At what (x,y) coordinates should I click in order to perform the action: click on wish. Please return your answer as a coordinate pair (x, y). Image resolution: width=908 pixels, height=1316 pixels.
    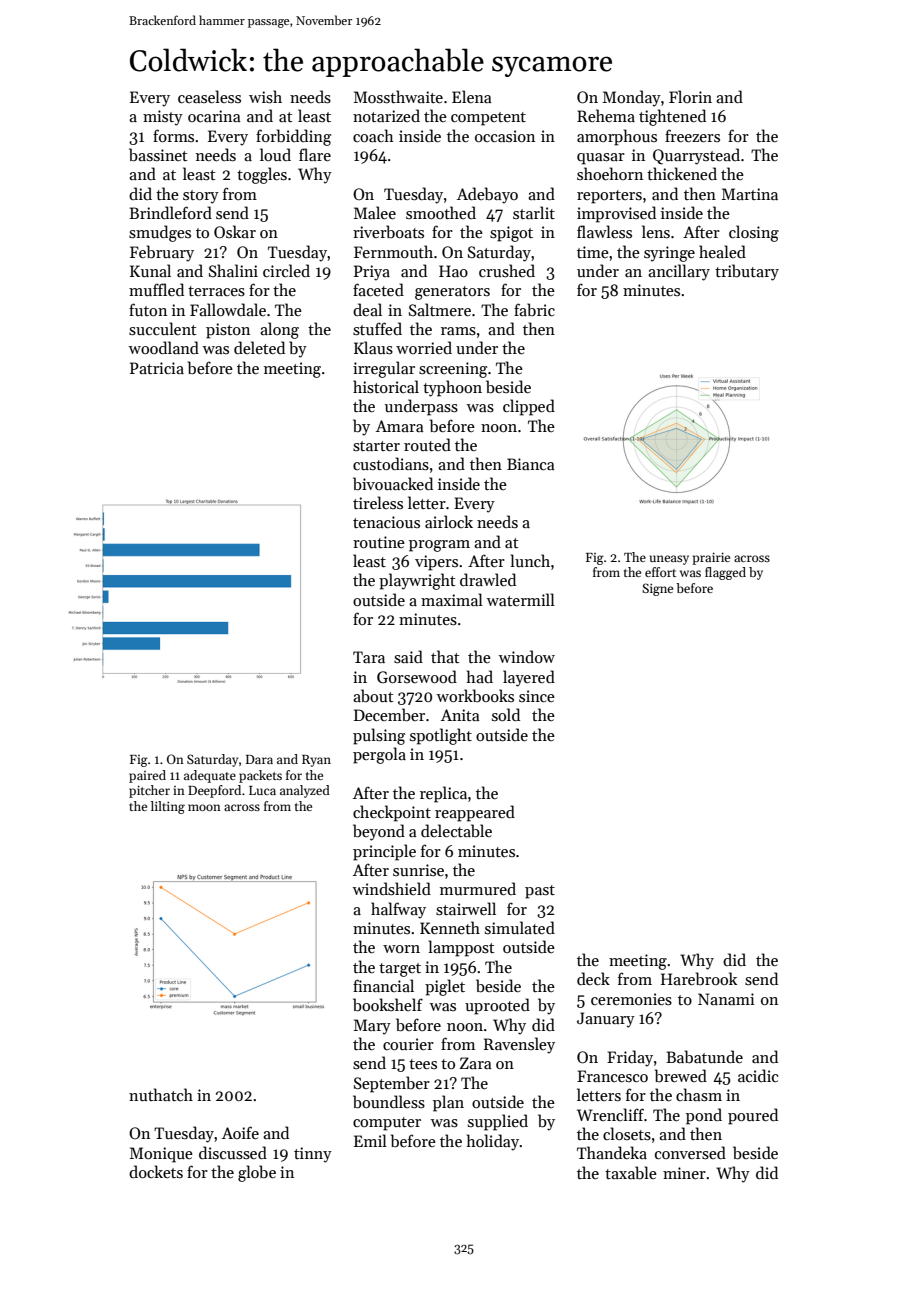
    Looking at the image, I should click on (265, 97).
